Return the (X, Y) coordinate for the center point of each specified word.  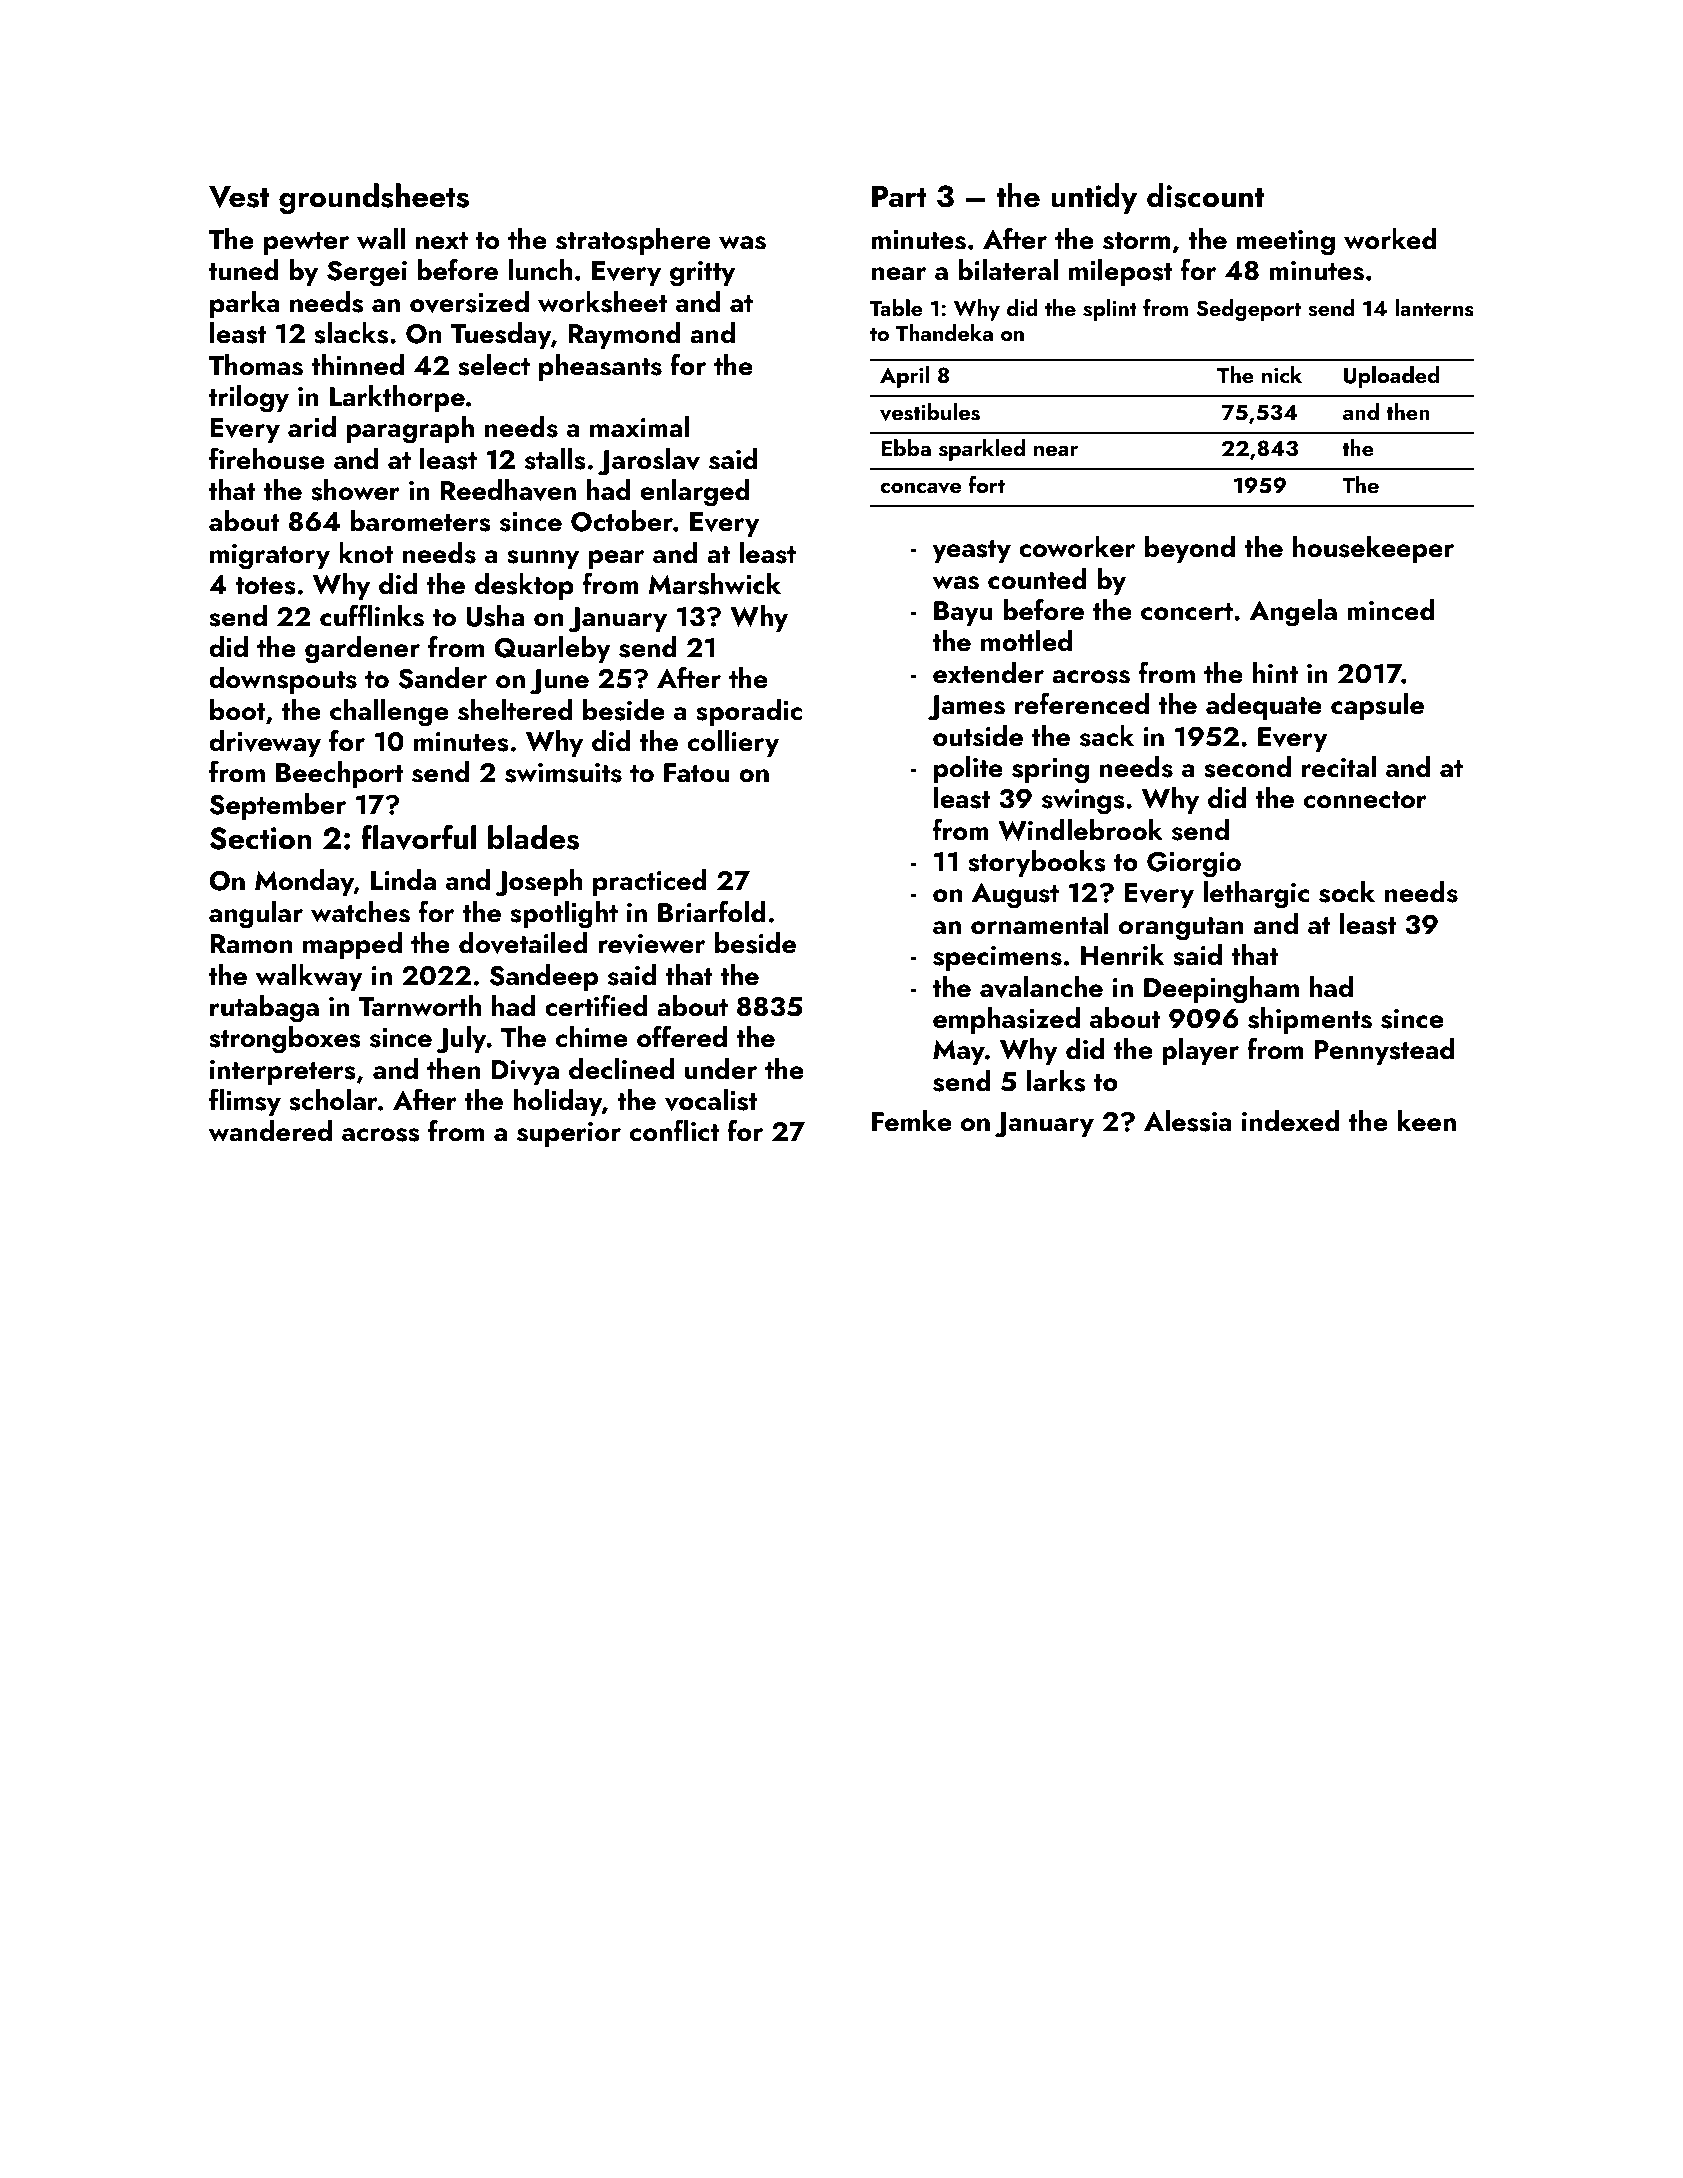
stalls (555, 459)
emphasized (1006, 1020)
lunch (540, 270)
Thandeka (944, 332)
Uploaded (1392, 377)
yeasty (971, 551)
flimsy (245, 1102)
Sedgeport (1248, 310)
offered (682, 1036)
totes (265, 586)
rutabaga (264, 1009)
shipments (1310, 1020)
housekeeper (1373, 549)
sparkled (982, 450)
